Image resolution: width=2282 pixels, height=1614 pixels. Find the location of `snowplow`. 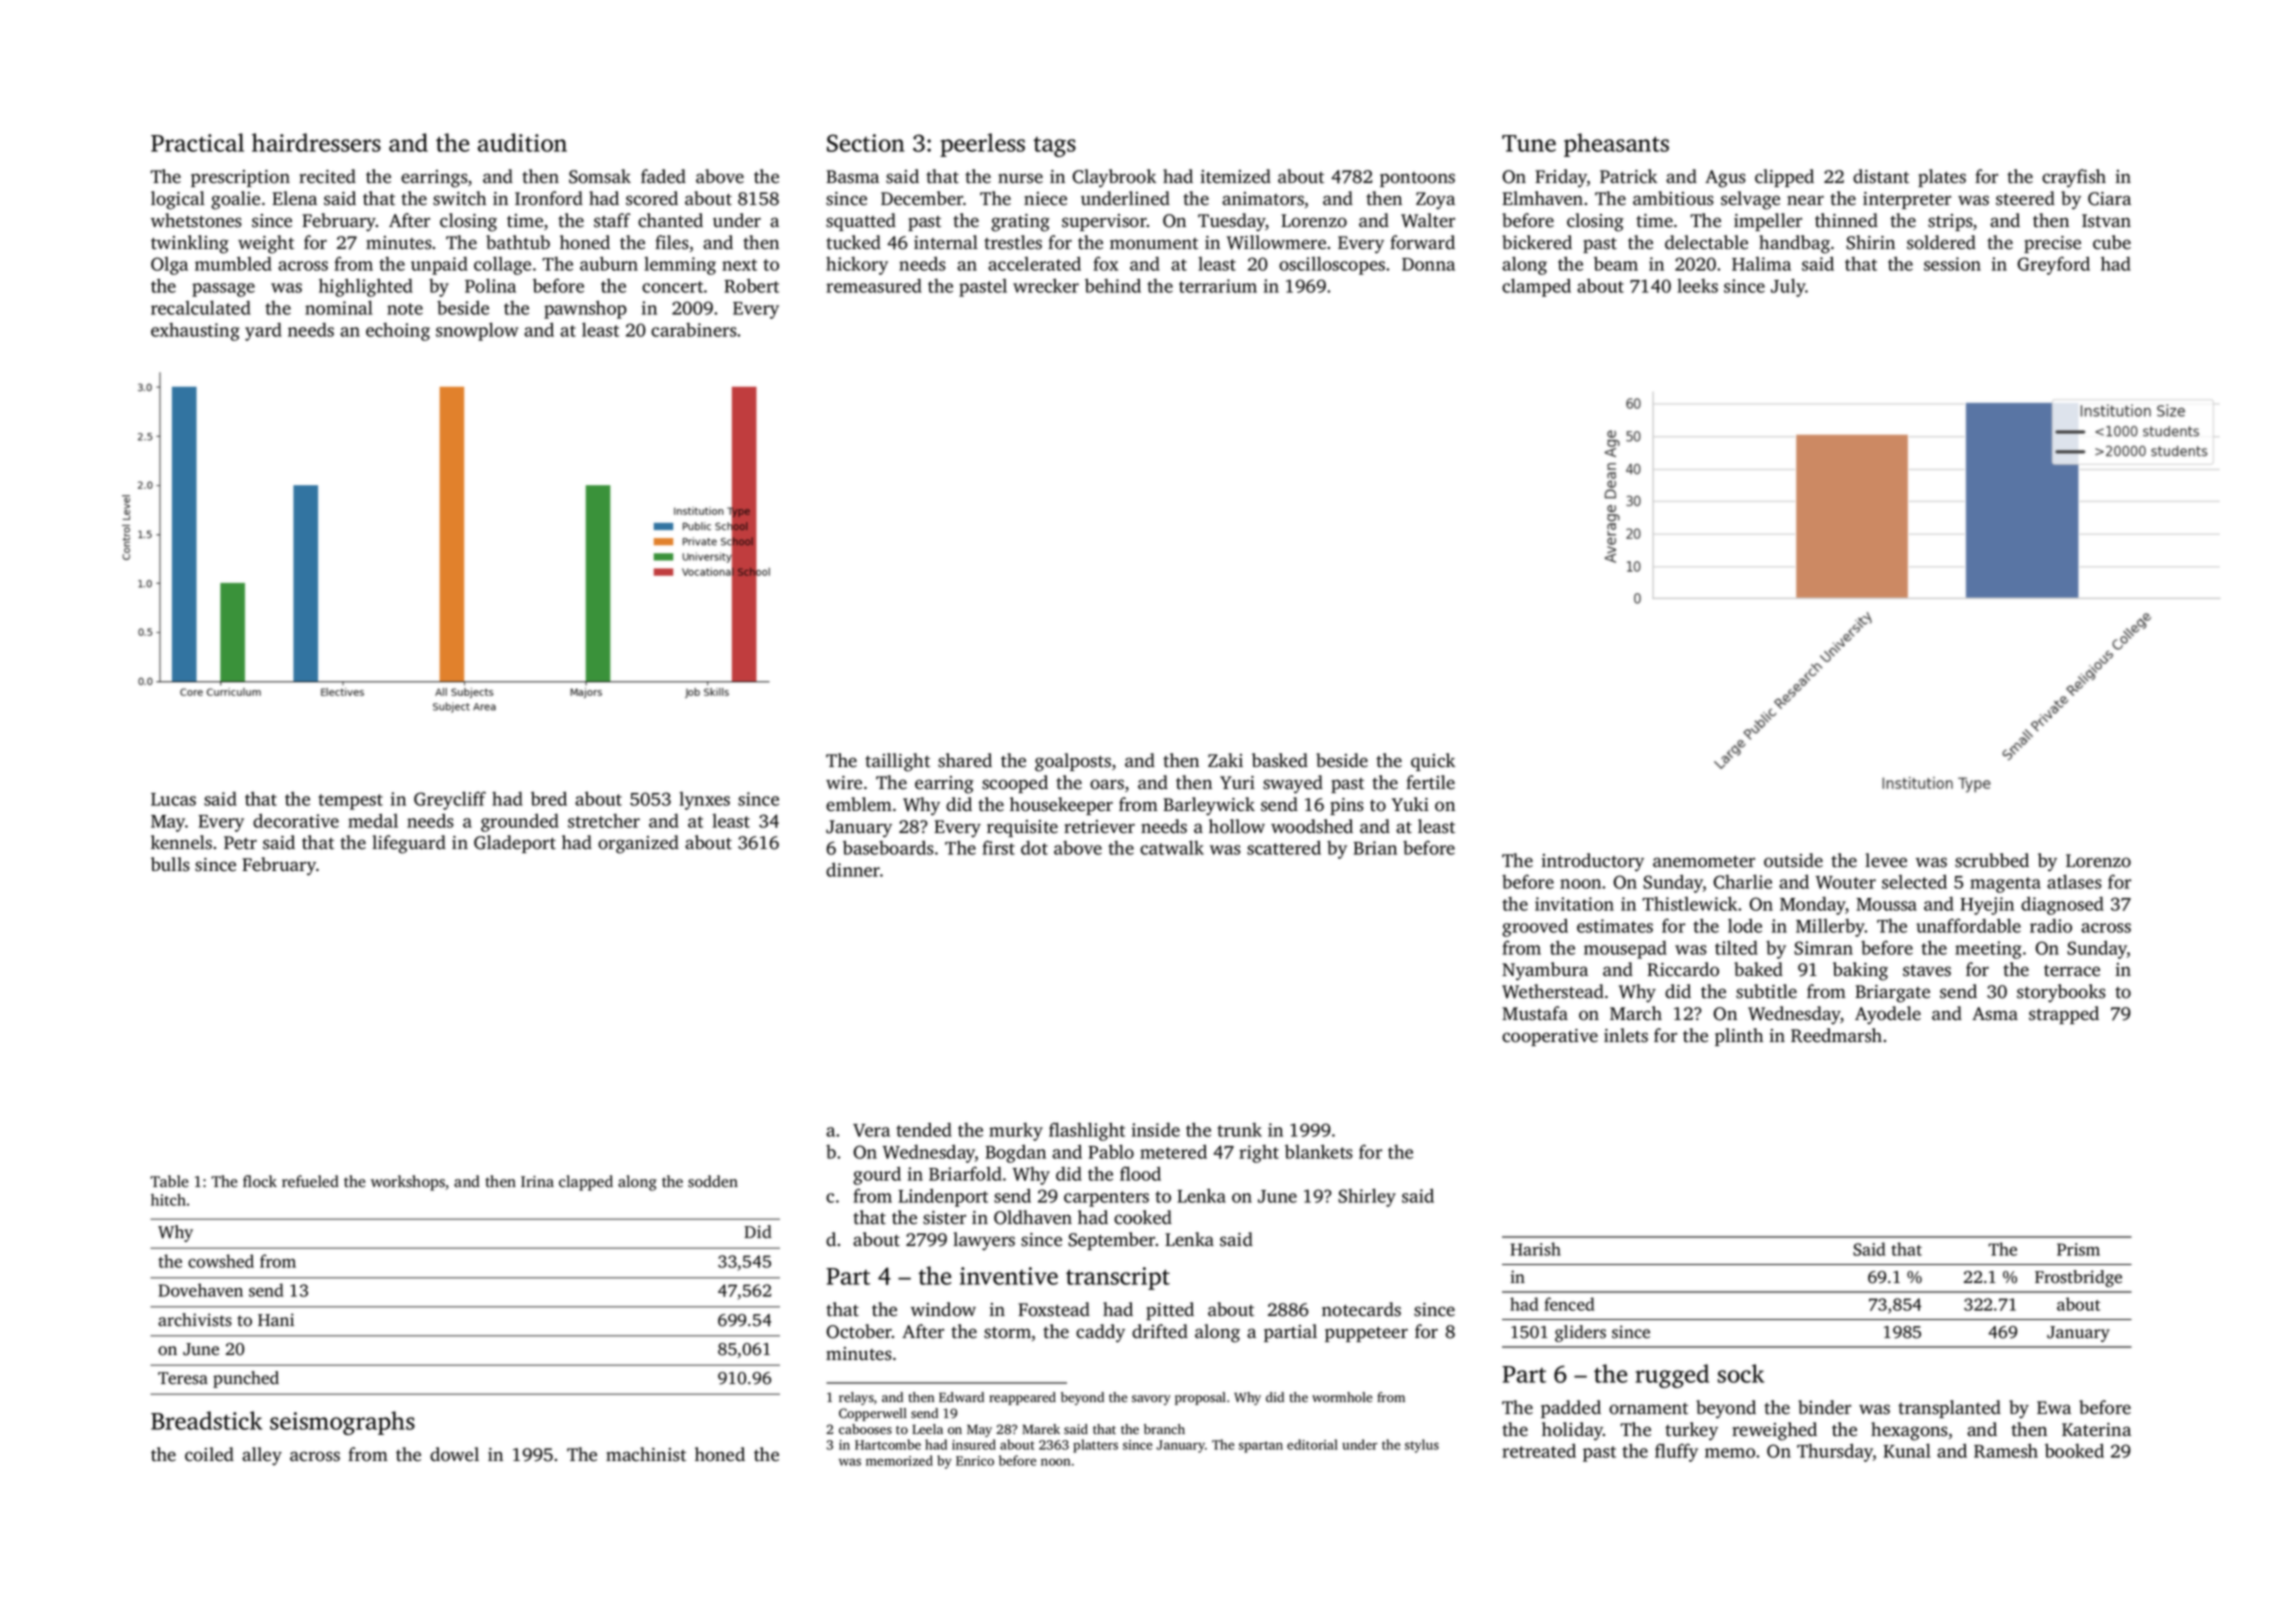

snowplow is located at coordinates (477, 331).
